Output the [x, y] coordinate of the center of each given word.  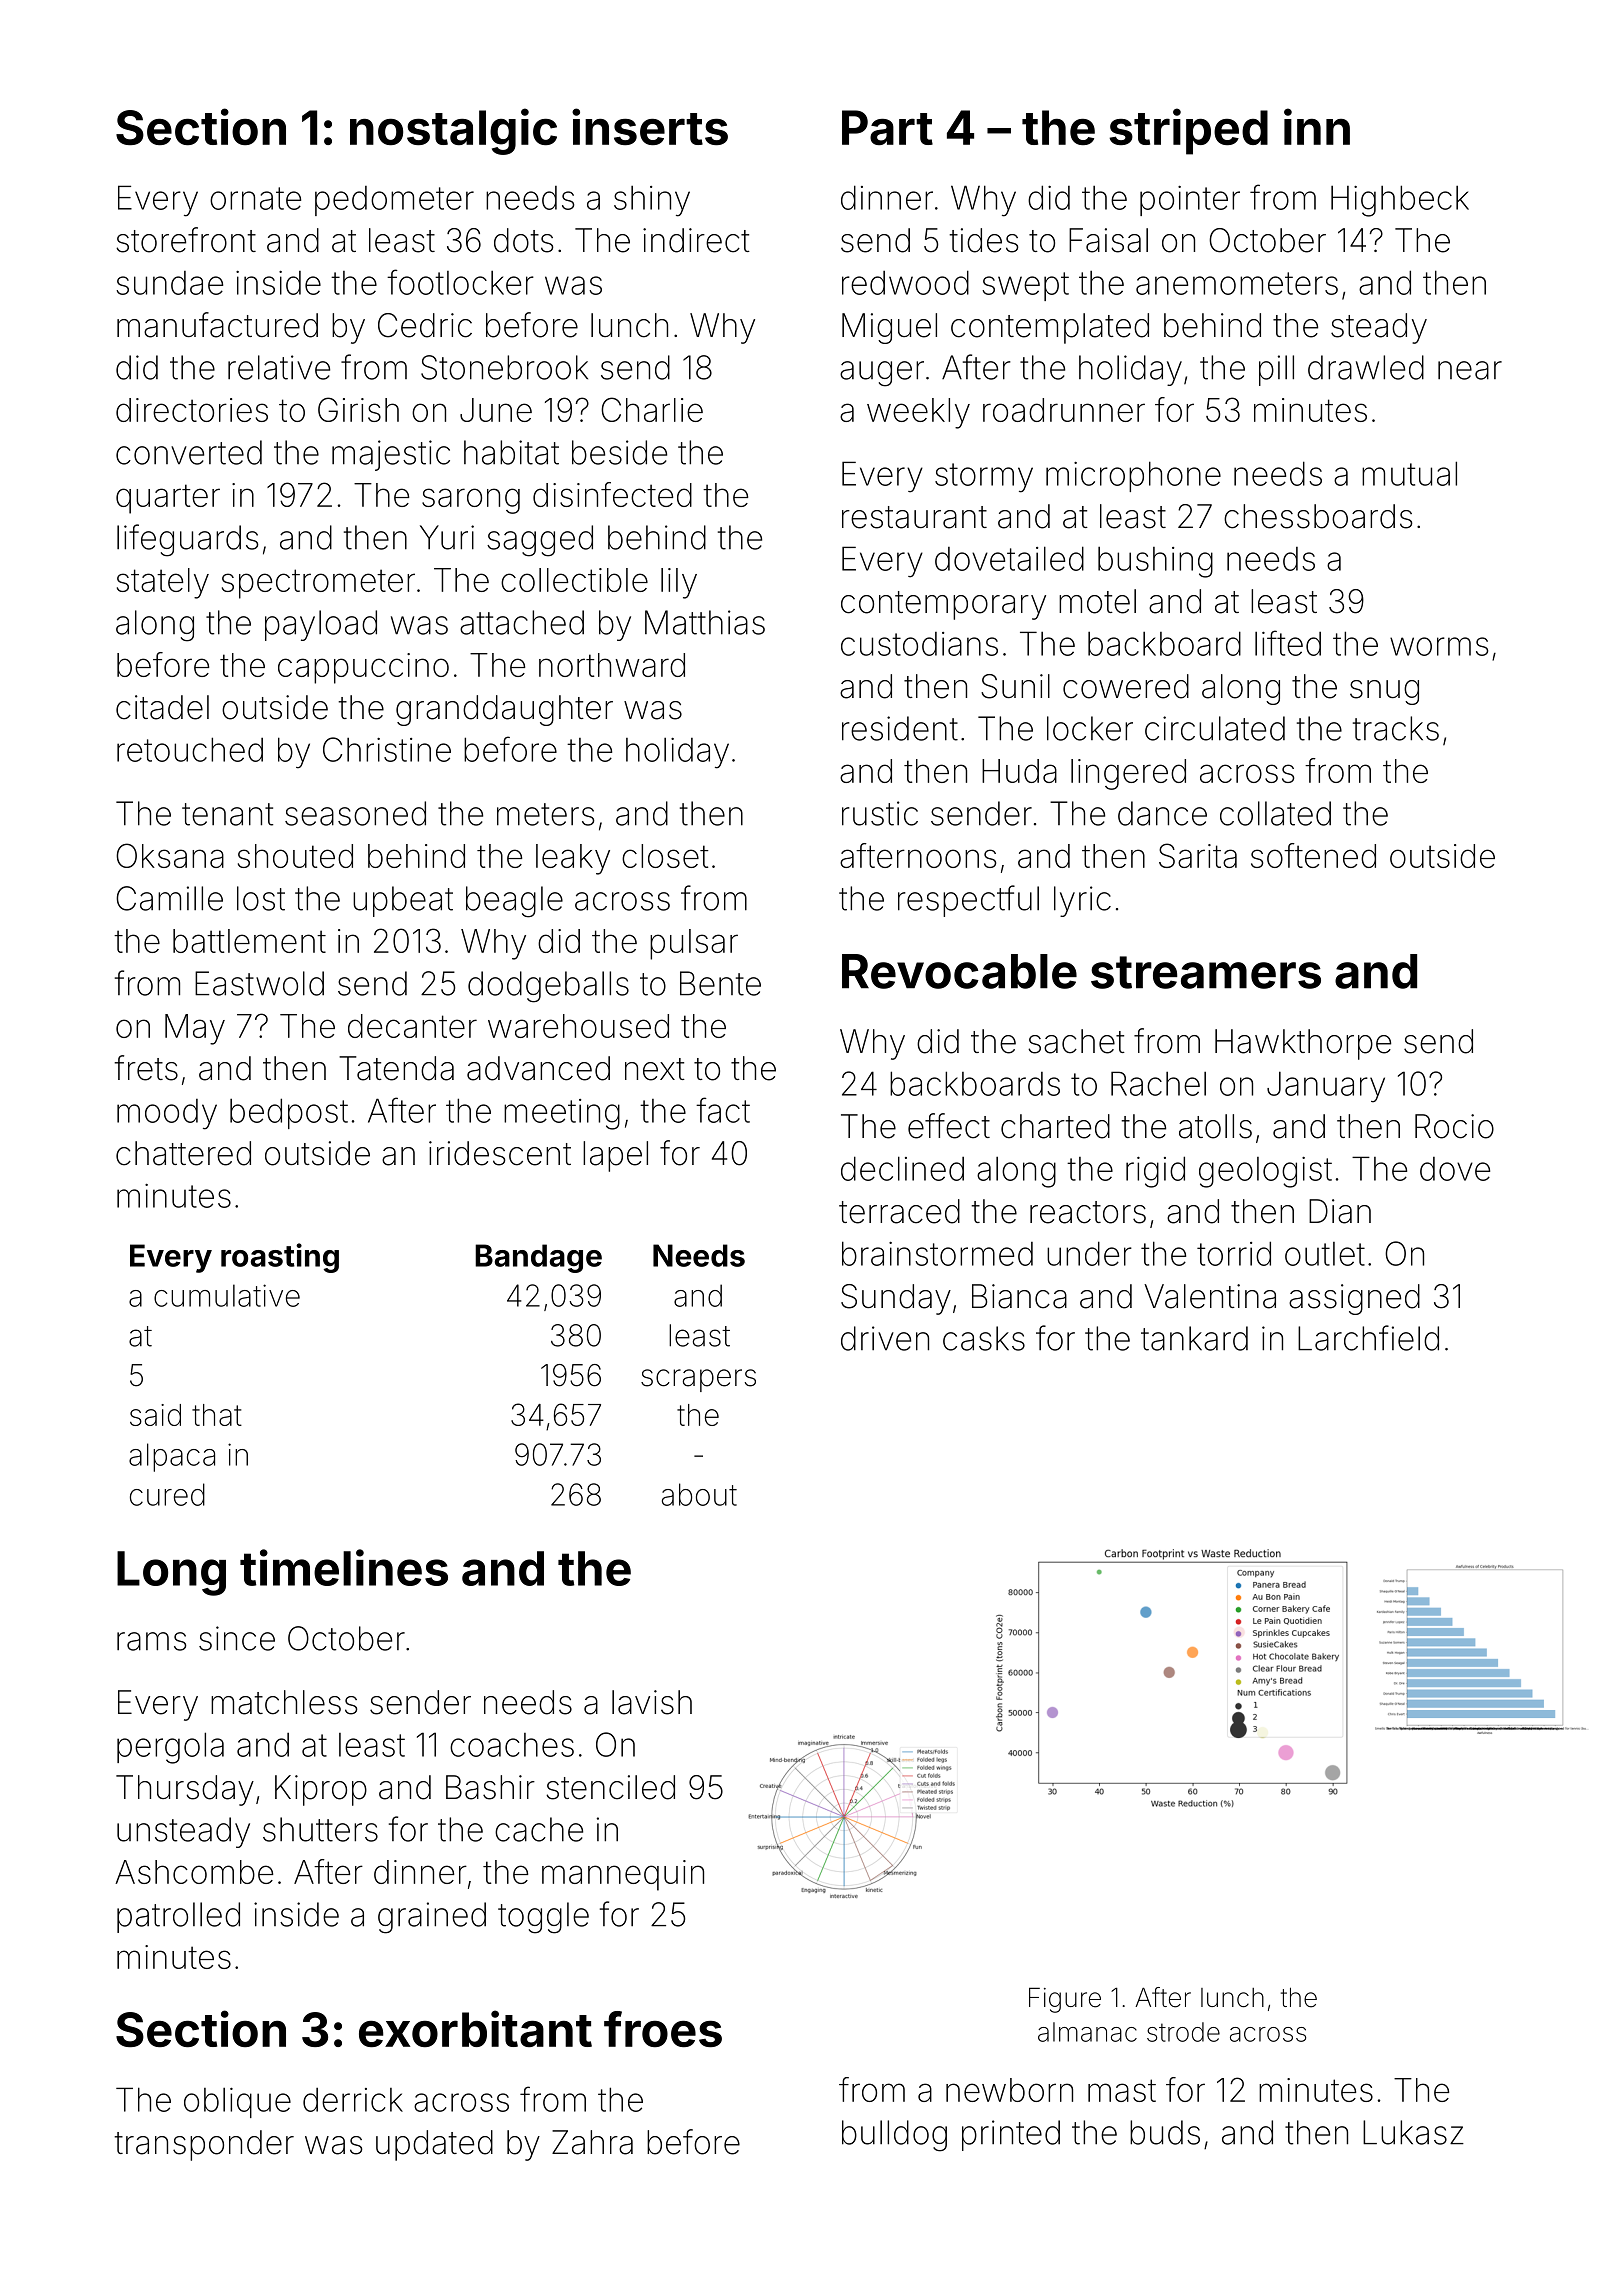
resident [900, 728]
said [155, 1415]
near [1470, 370]
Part [887, 127]
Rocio [1454, 1126]
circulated [1215, 728]
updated [434, 2145]
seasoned [355, 813]
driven [885, 1338]
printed [1011, 2135]
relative [279, 367]
